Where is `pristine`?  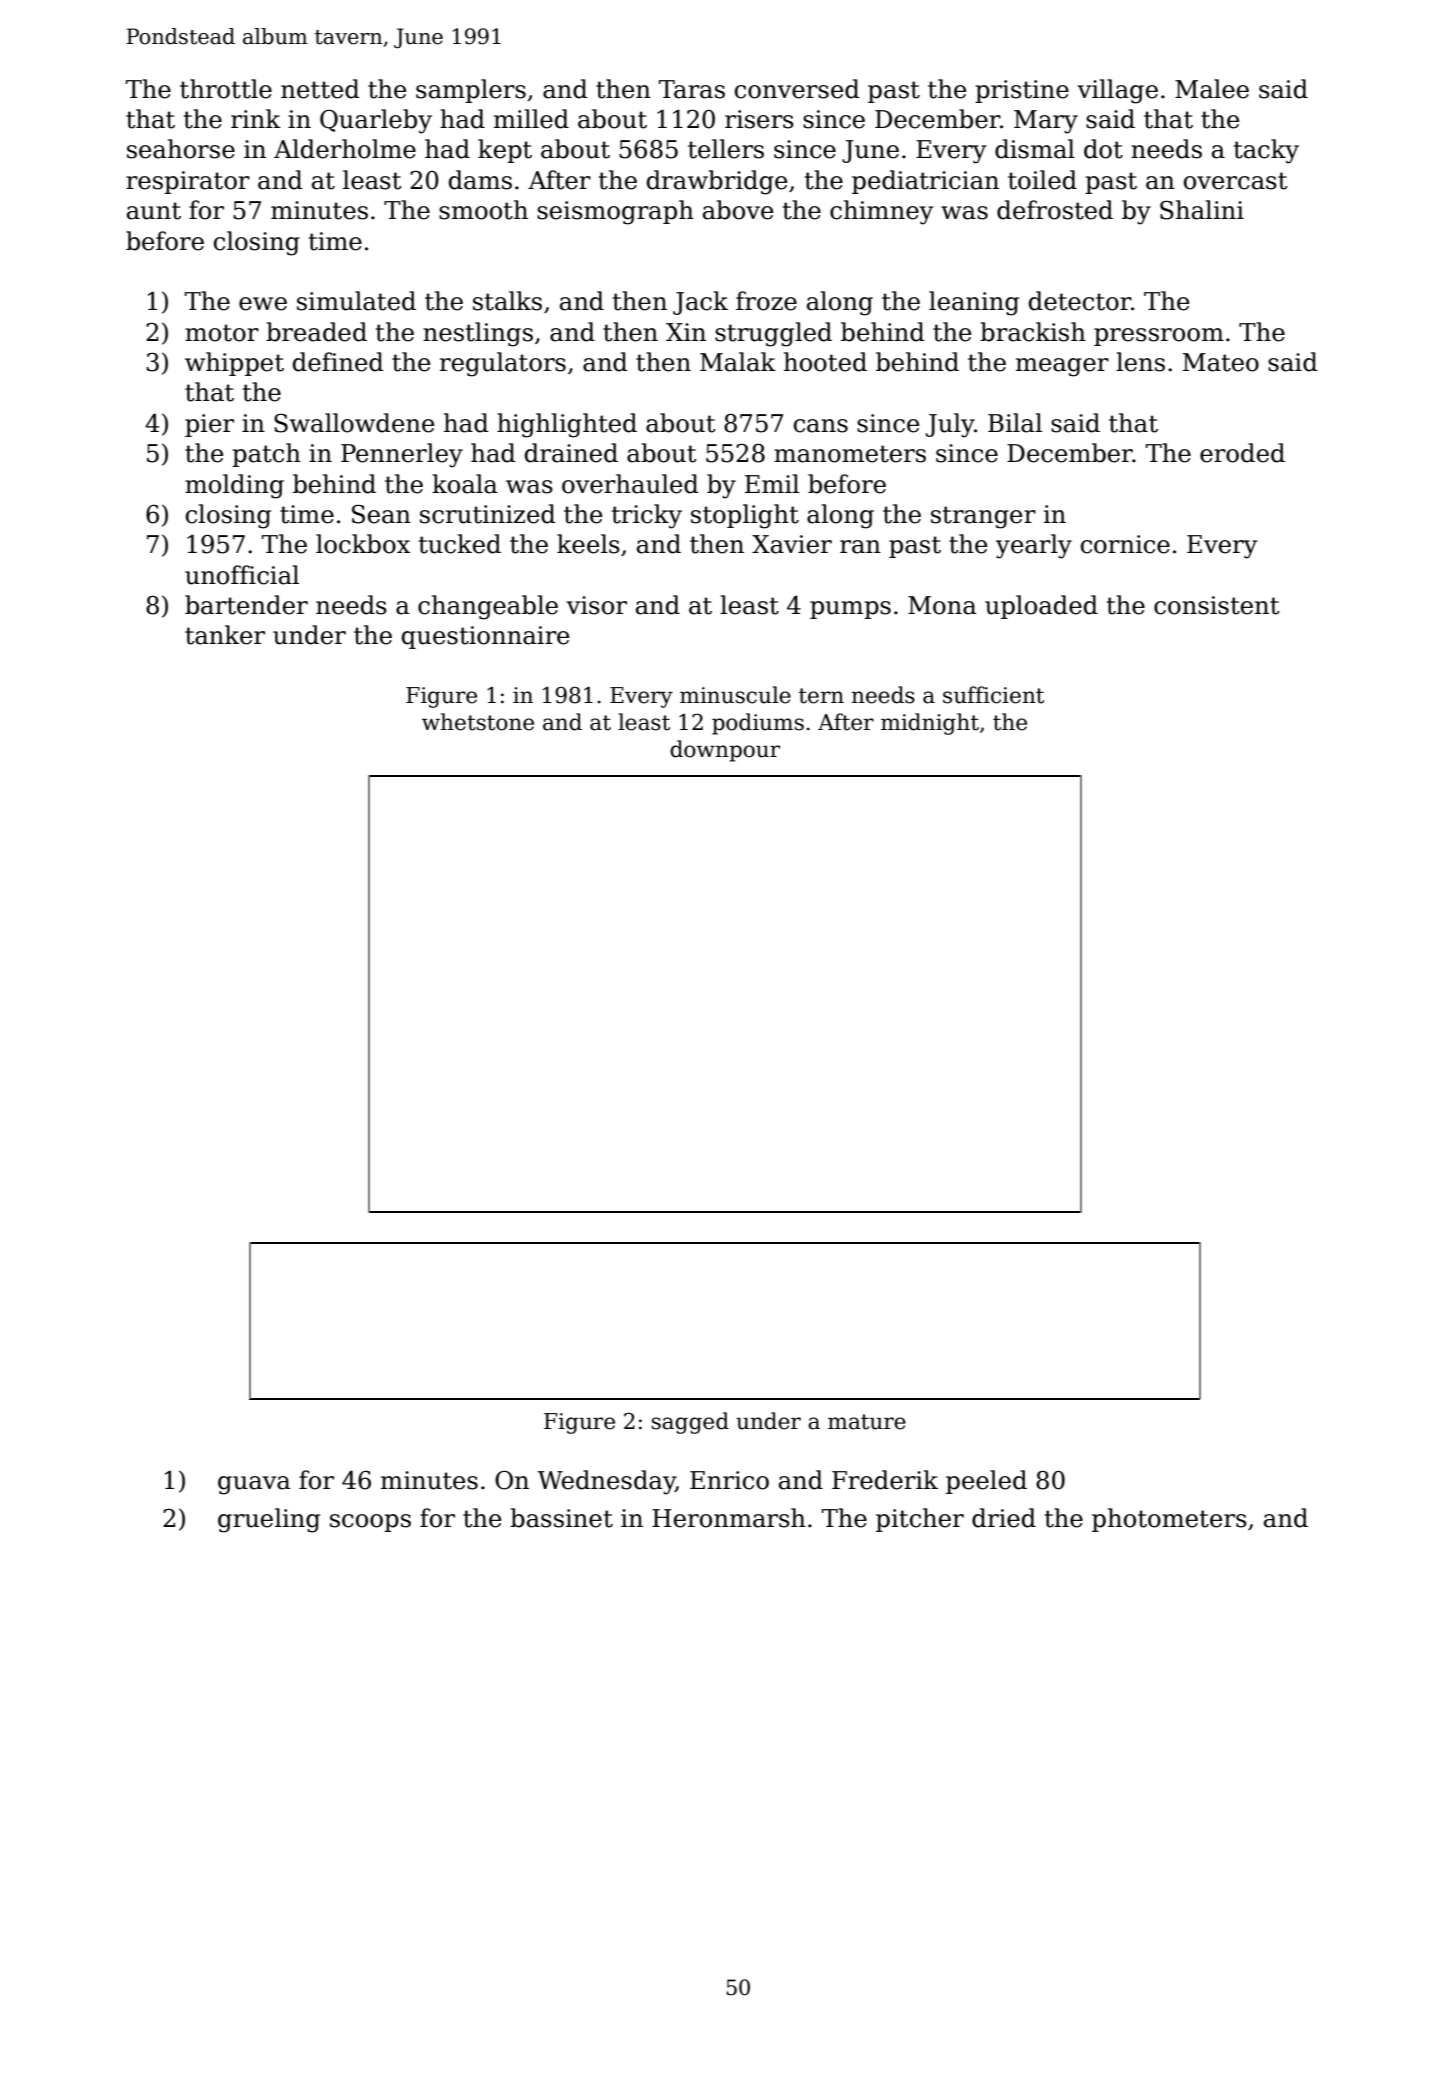
pristine is located at coordinates (1022, 91).
